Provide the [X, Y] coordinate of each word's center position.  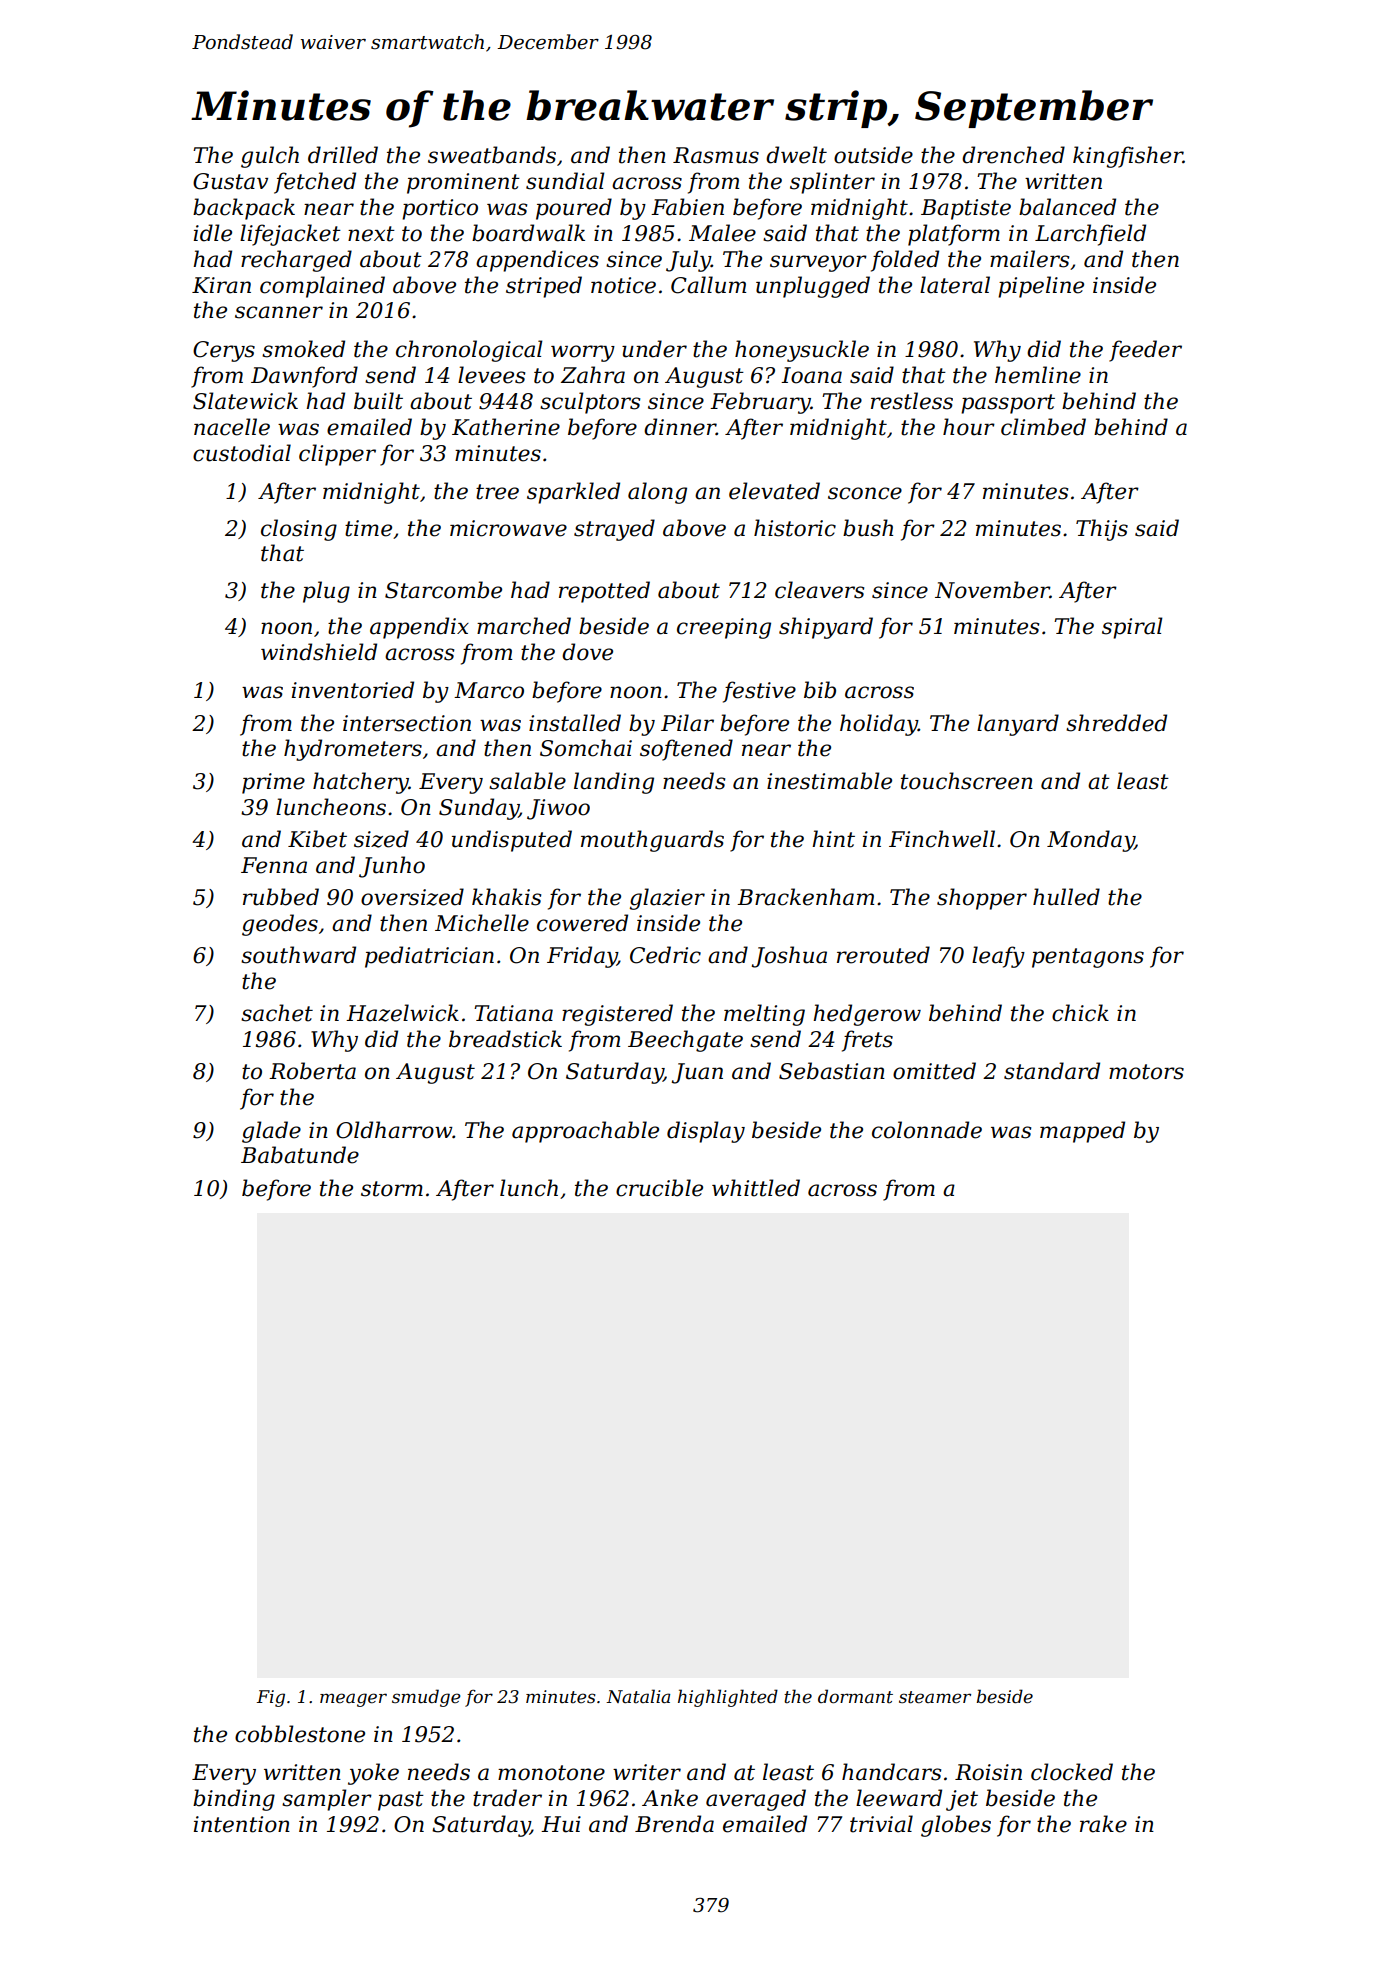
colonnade [927, 1130]
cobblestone [300, 1734]
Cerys [224, 351]
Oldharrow [394, 1130]
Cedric [665, 955]
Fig [271, 1698]
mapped [1082, 1132]
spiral [1132, 628]
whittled [756, 1188]
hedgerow [867, 1015]
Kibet [317, 839]
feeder [1145, 351]
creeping [724, 628]
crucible [659, 1188]
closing [299, 530]
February [760, 403]
